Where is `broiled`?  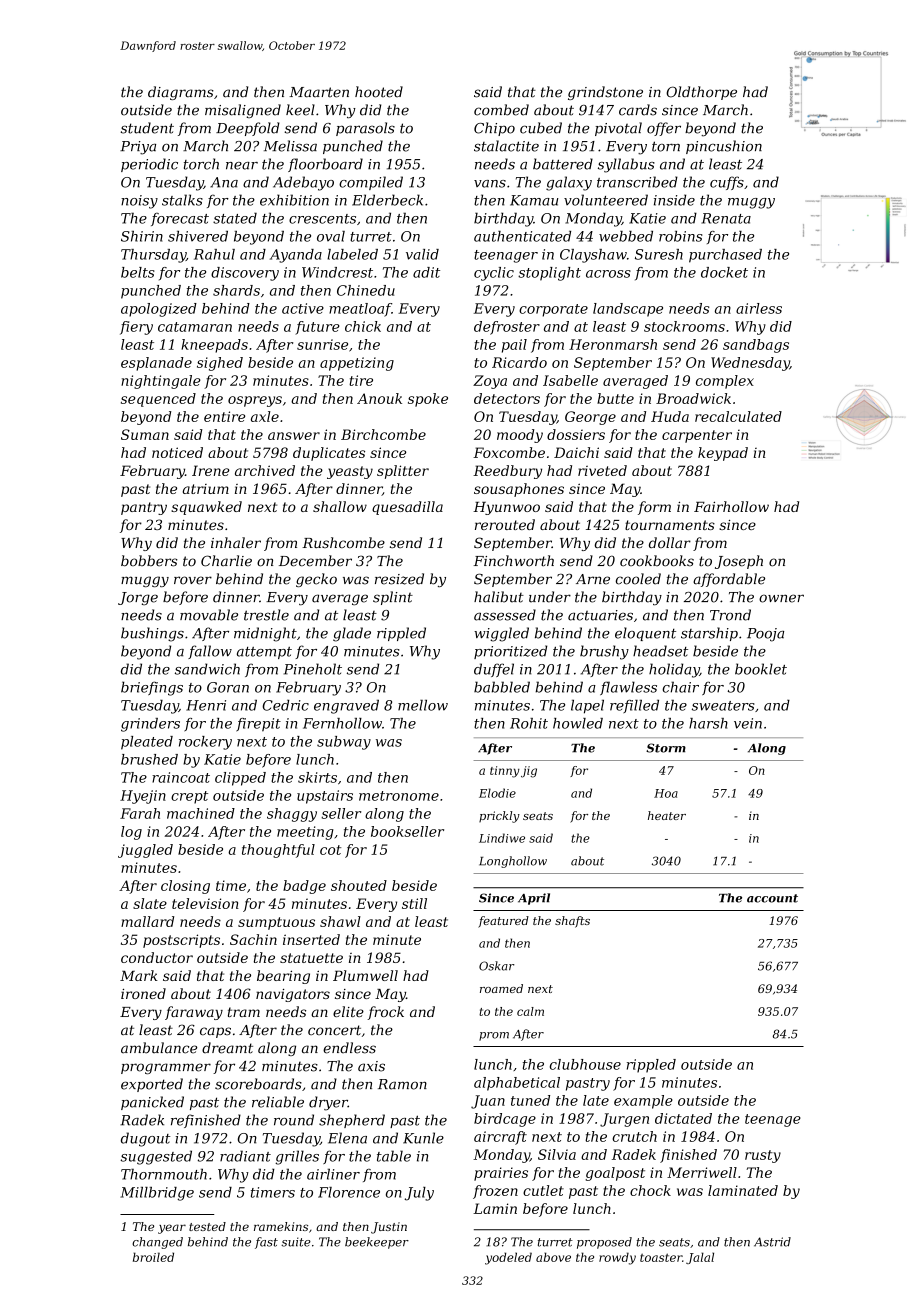 broiled is located at coordinates (153, 1257).
